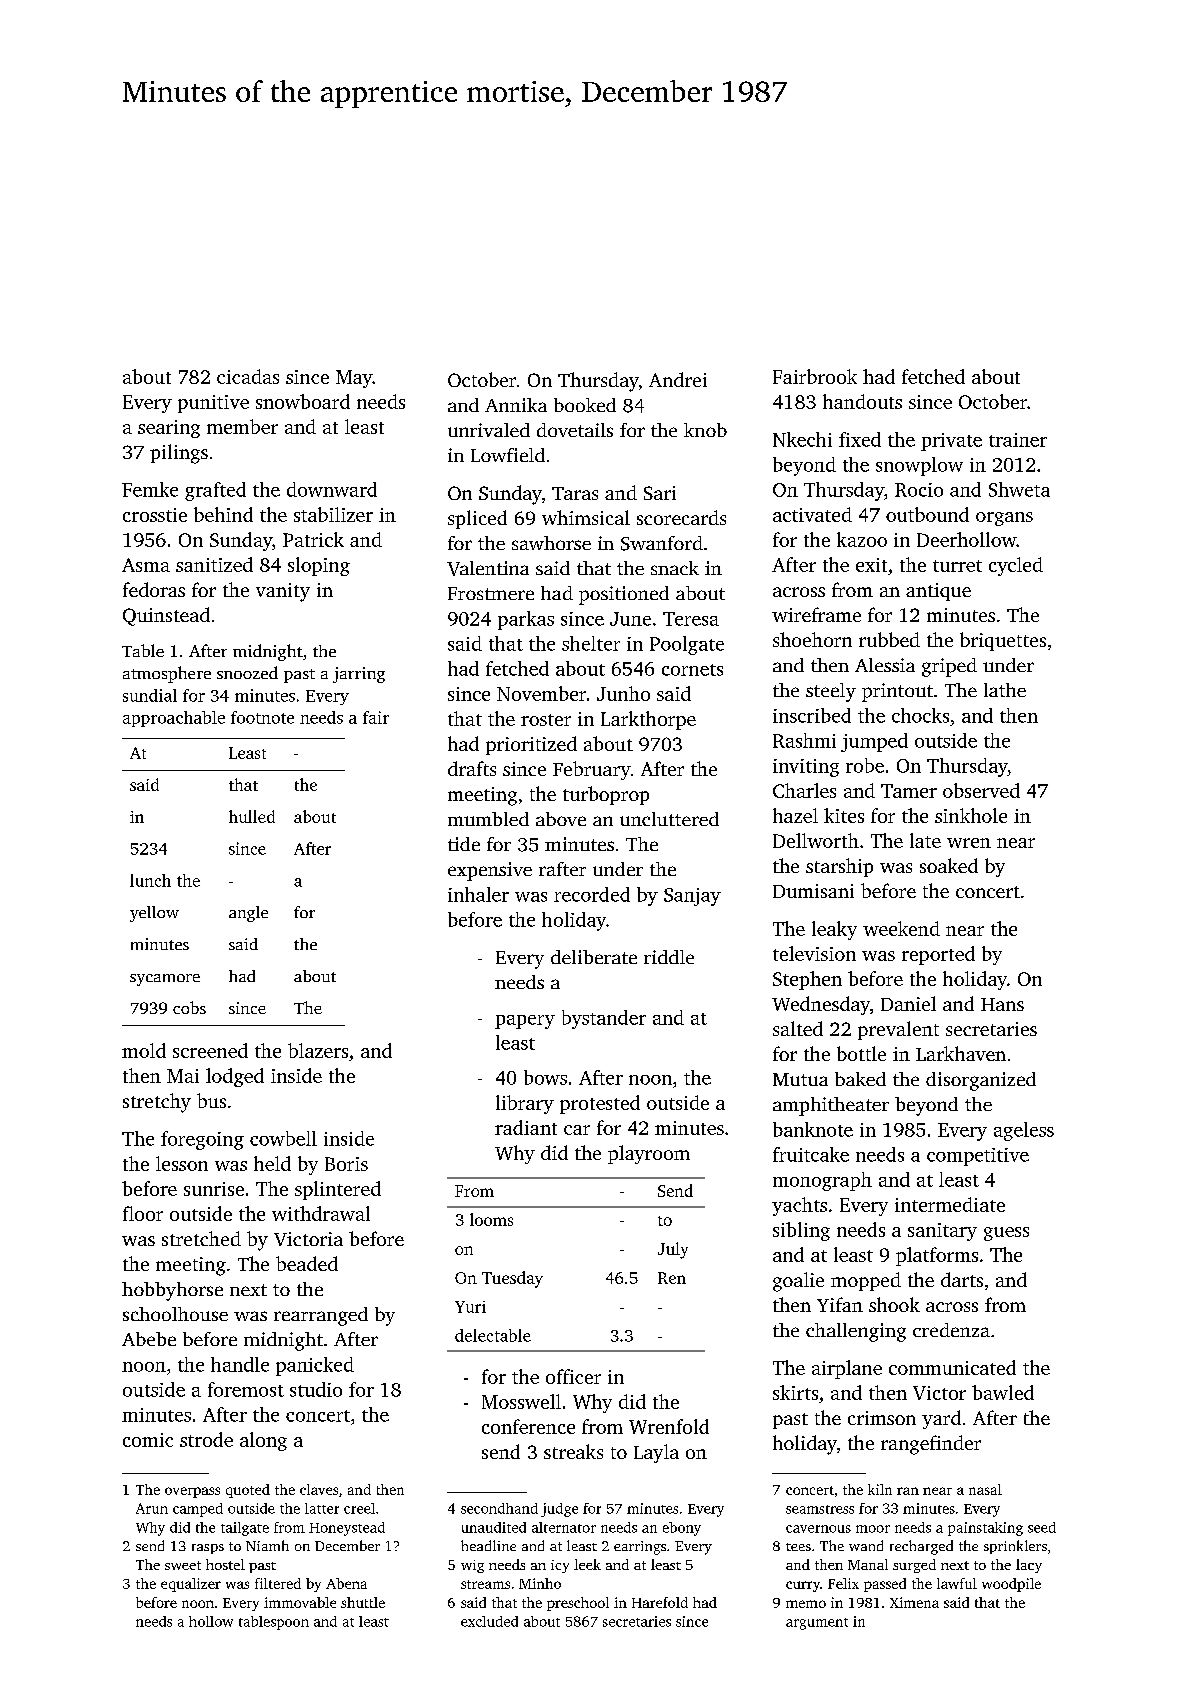  What do you see at coordinates (189, 1007) in the screenshot?
I see `cobs` at bounding box center [189, 1007].
